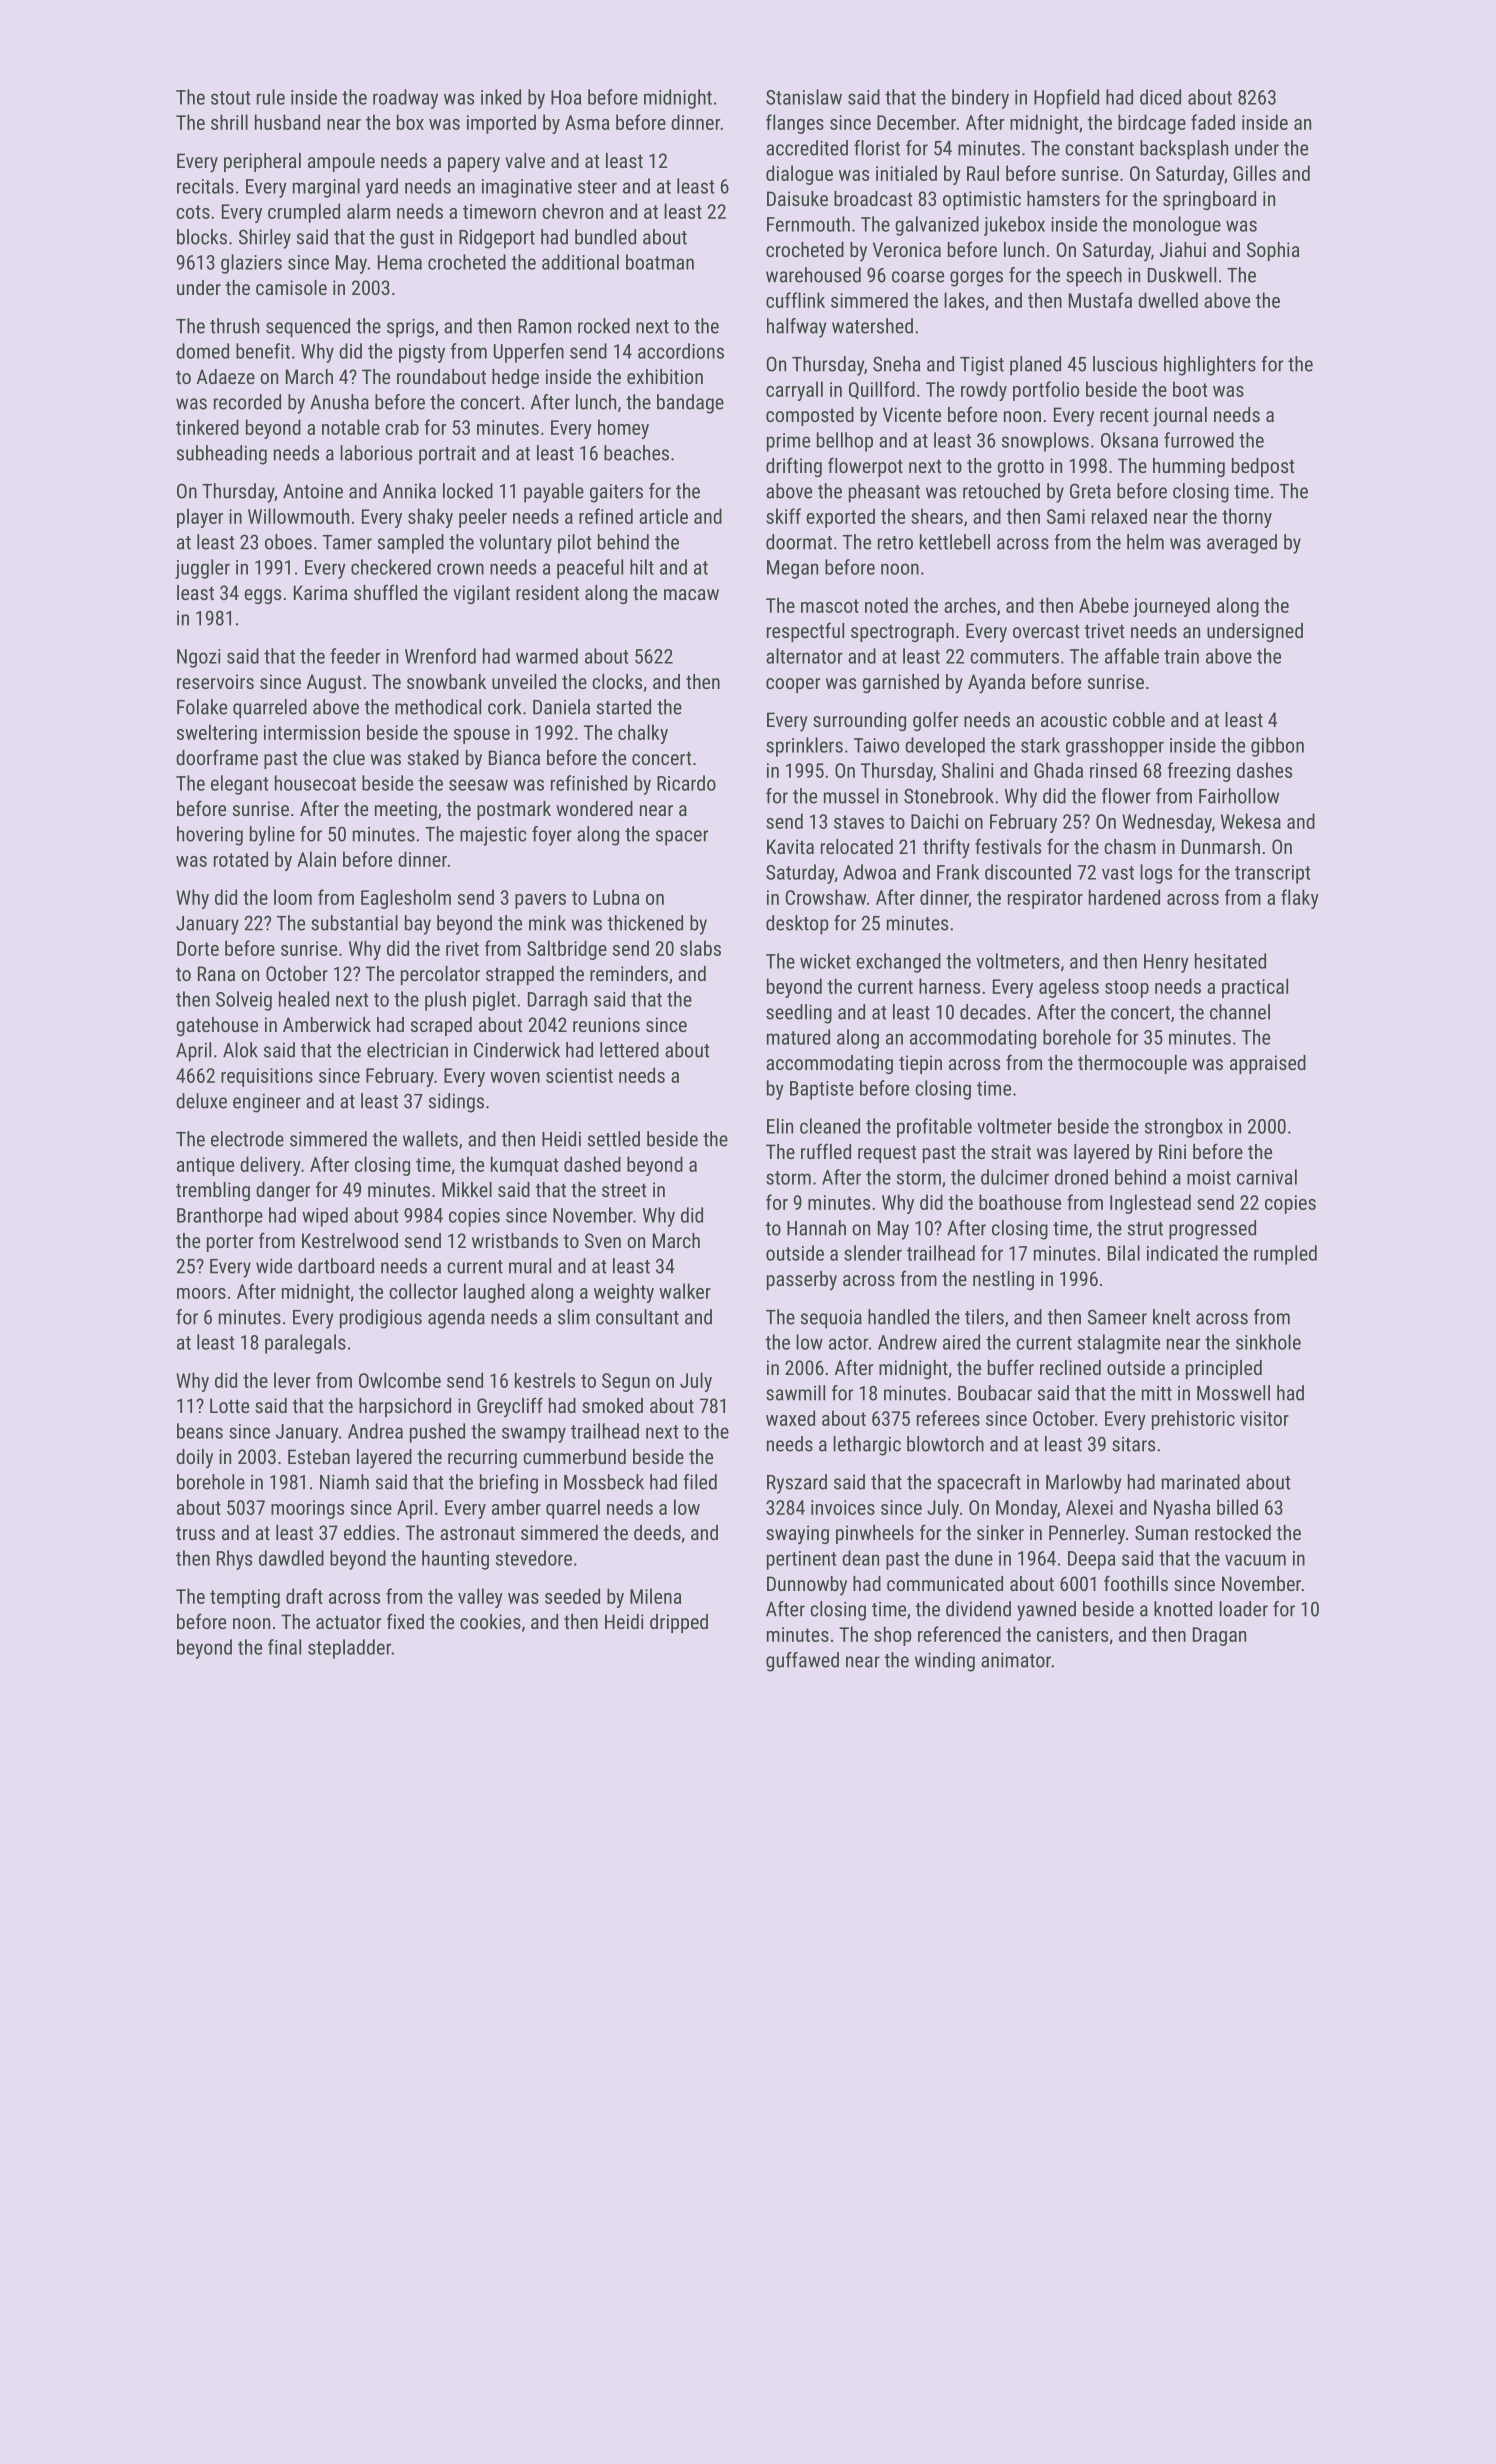 This screenshot has width=1496, height=2464. Describe the element at coordinates (430, 1139) in the screenshot. I see `wallets` at that location.
